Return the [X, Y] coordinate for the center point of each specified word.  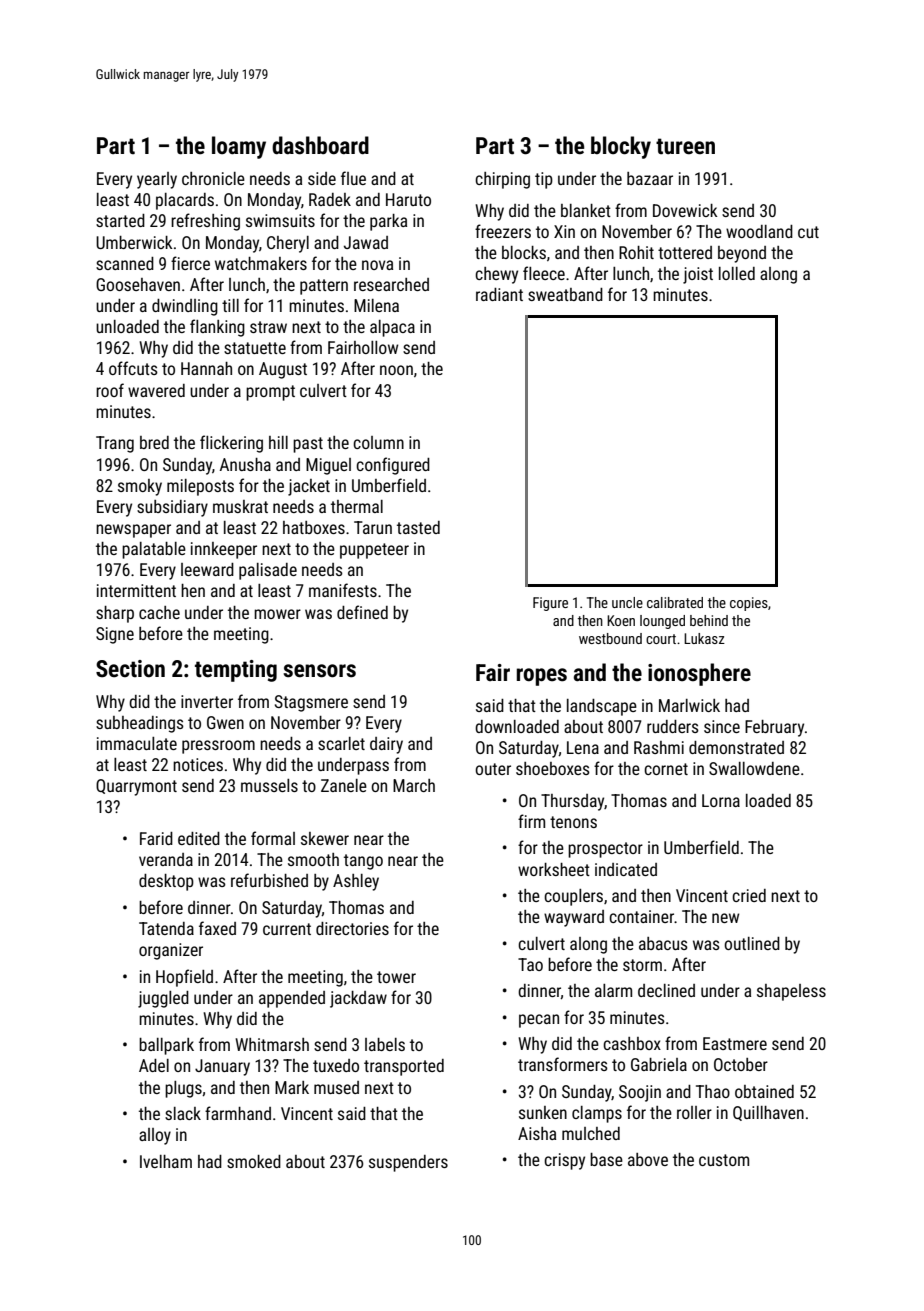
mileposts [200, 487]
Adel [154, 1065]
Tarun [373, 527]
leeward [207, 569]
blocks [524, 252]
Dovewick [685, 210]
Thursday [572, 802]
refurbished [269, 880]
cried [749, 895]
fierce [190, 263]
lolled [737, 273]
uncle [627, 602]
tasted [418, 527]
